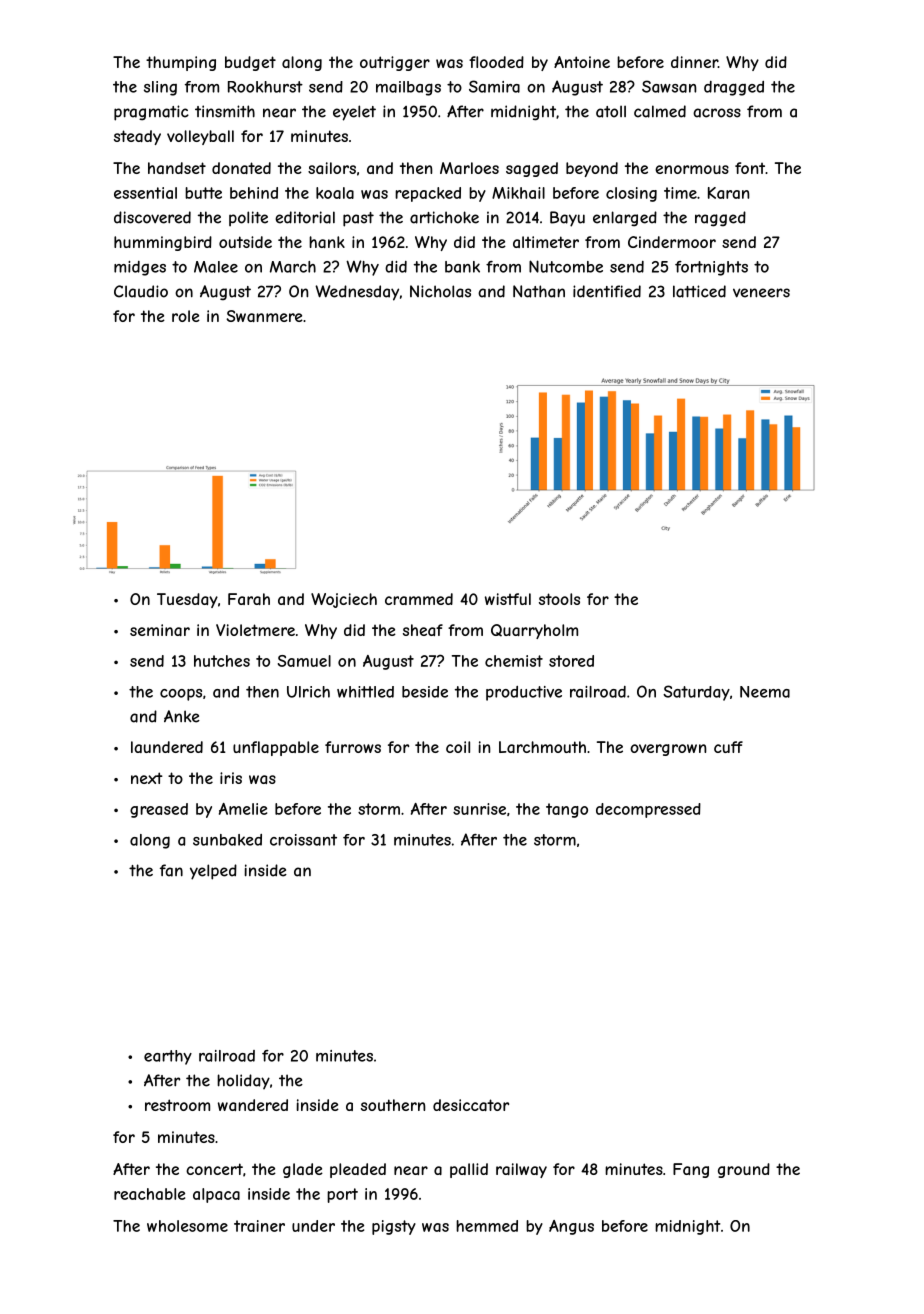  Describe the element at coordinates (250, 63) in the image. I see `budget` at that location.
